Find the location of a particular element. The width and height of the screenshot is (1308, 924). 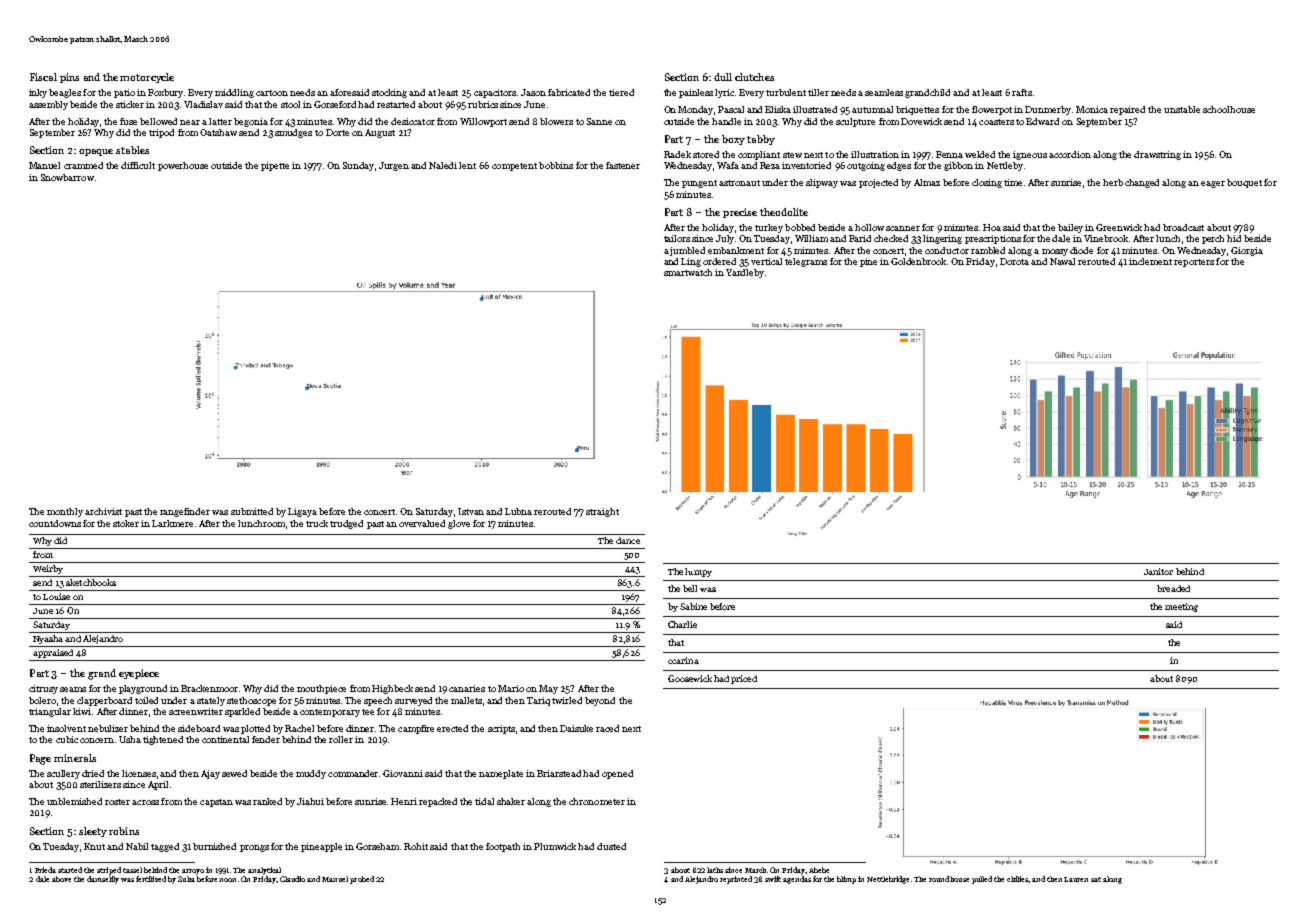

Goldenbrook is located at coordinates (919, 261).
